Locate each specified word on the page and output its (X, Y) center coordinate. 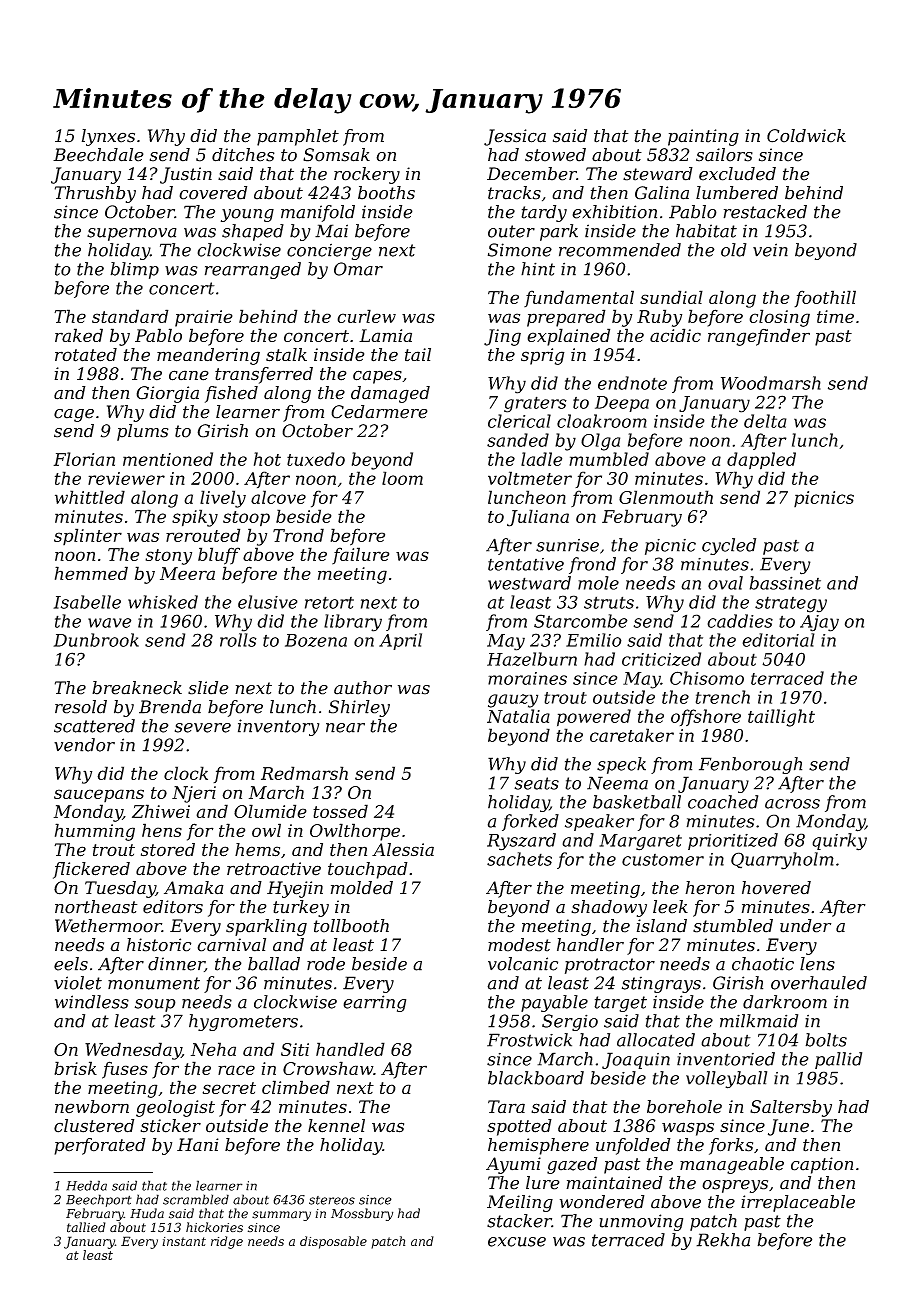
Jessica (515, 137)
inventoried (726, 1059)
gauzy (513, 701)
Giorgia (167, 394)
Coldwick (806, 136)
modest (519, 945)
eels (71, 964)
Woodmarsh (771, 383)
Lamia (385, 335)
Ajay (819, 623)
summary (281, 1216)
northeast (96, 907)
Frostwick (529, 1040)
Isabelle (87, 602)
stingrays (661, 984)
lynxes (108, 137)
